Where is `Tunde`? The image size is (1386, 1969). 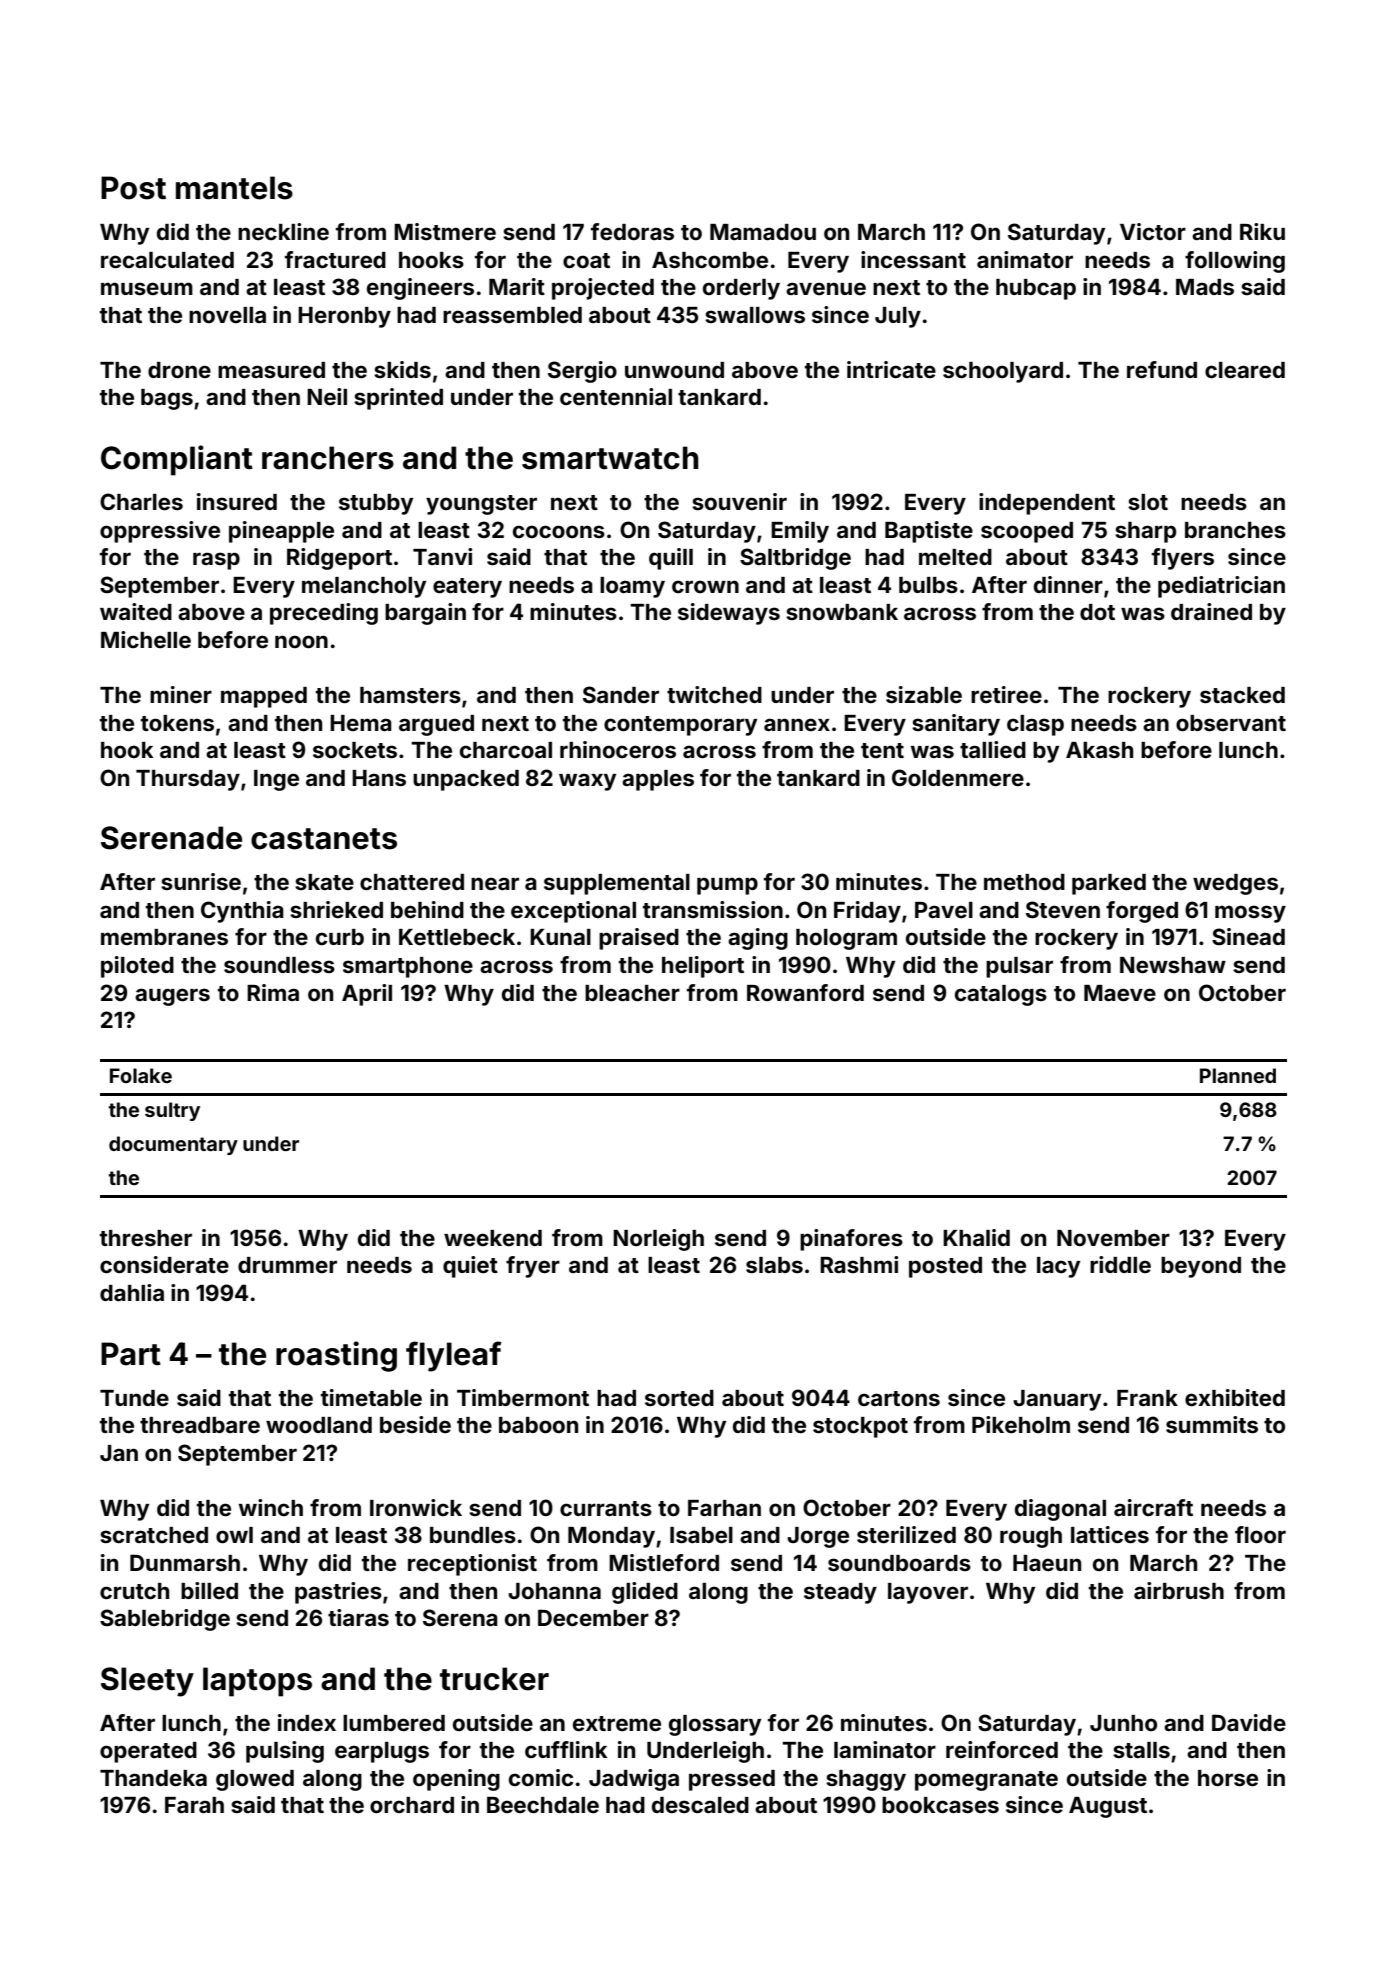
Tunde is located at coordinates (134, 1398).
